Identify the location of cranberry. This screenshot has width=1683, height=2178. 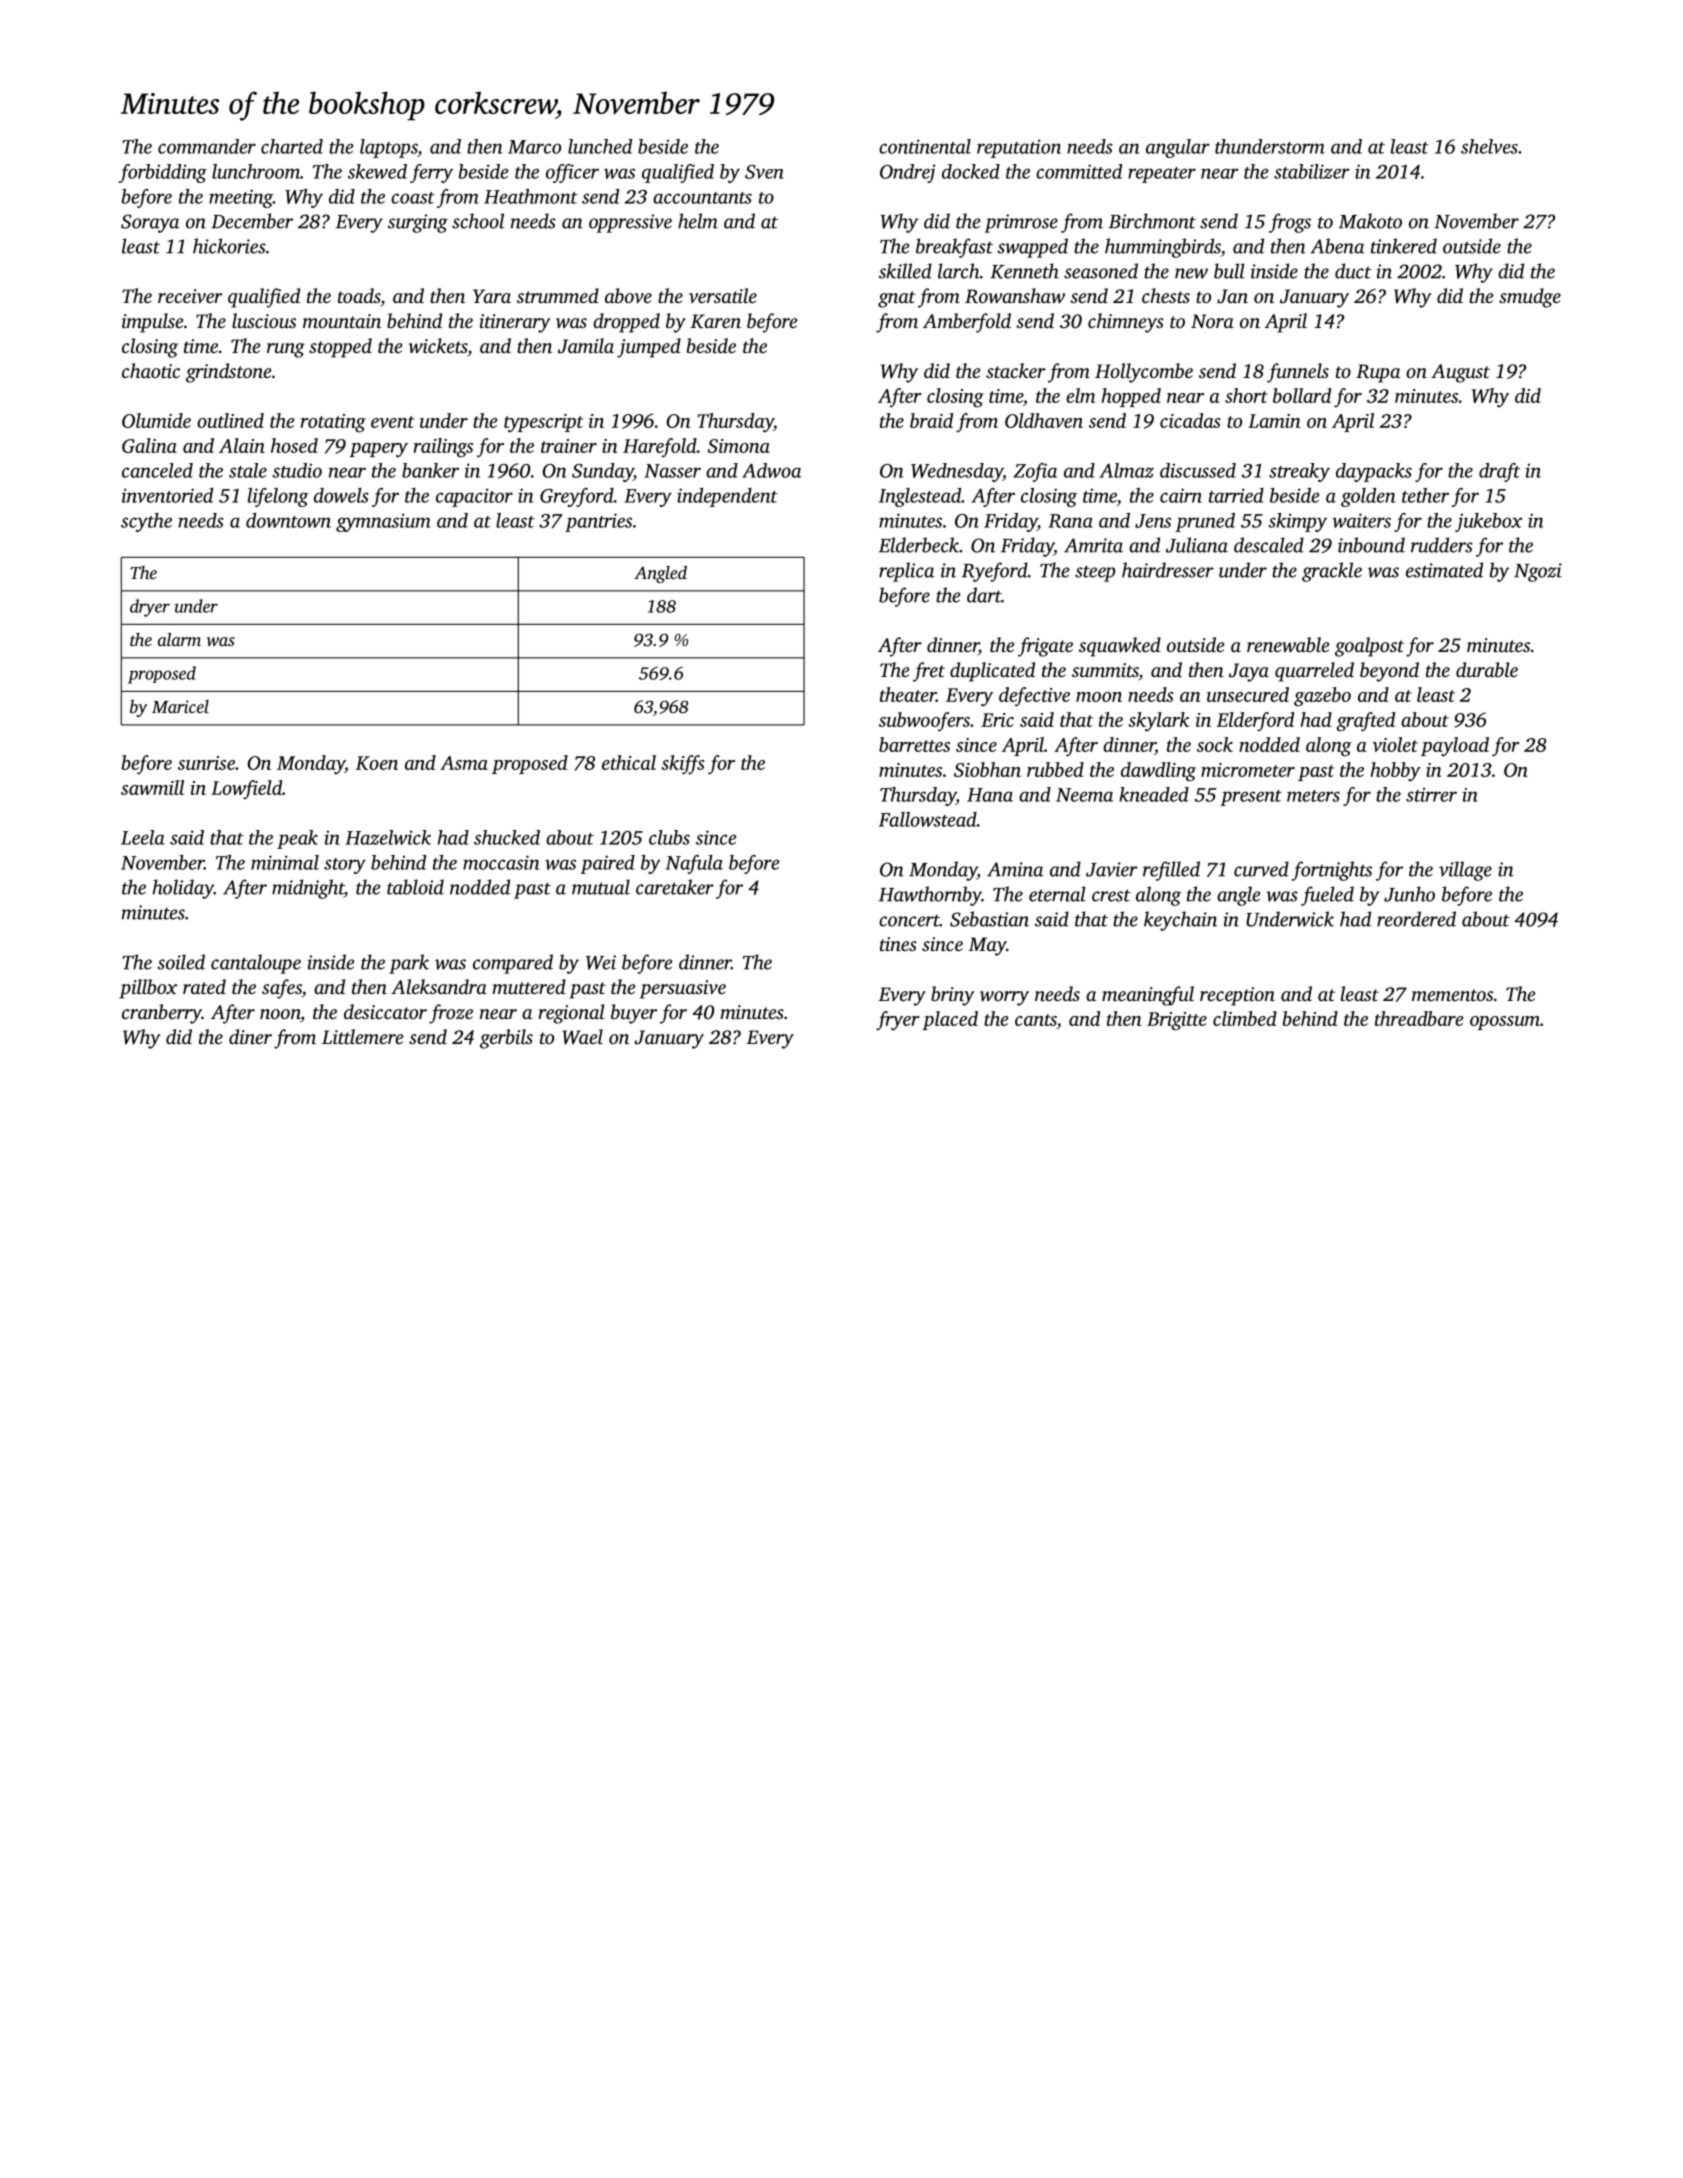
(162, 1014).
